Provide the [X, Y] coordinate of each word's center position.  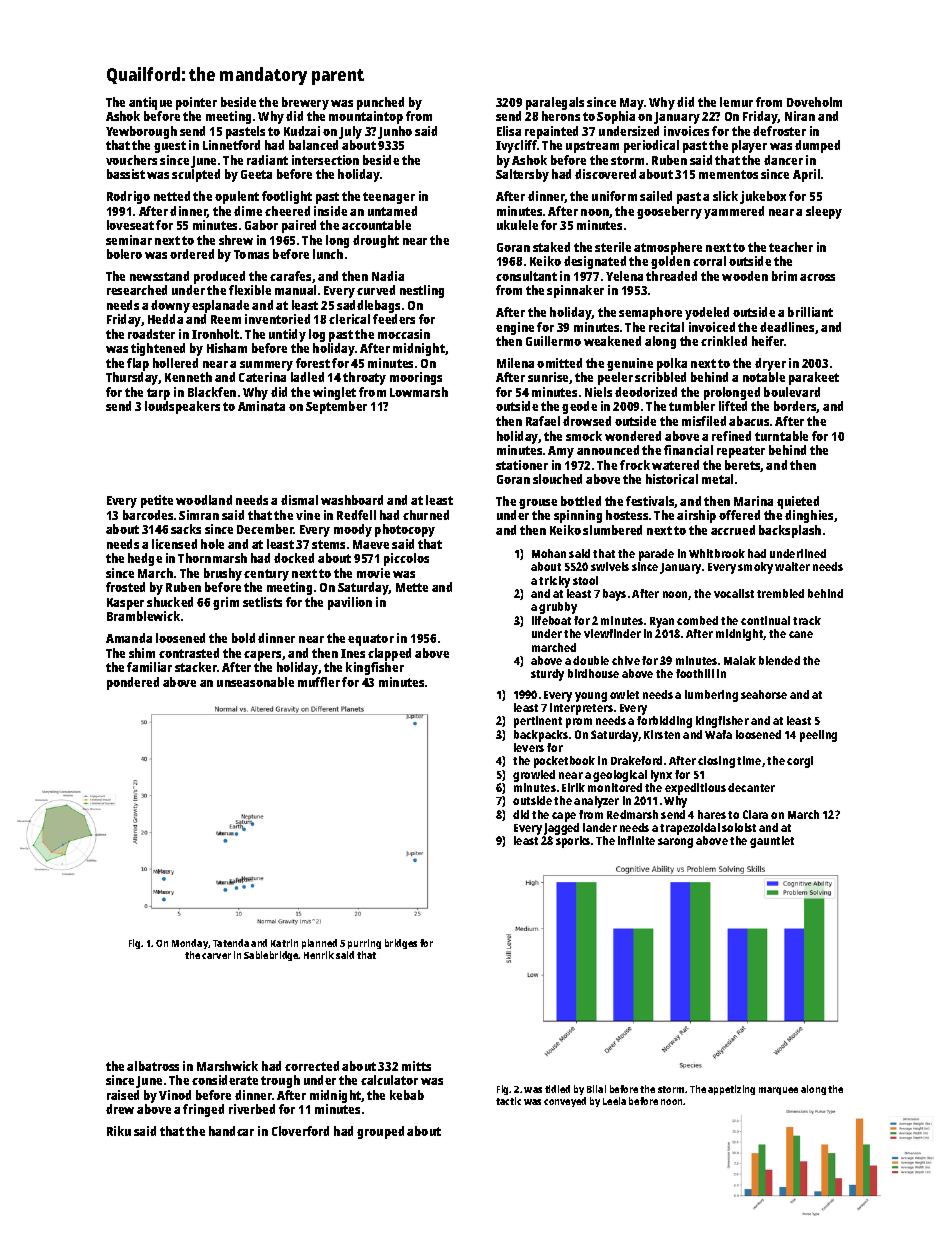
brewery [305, 103]
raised [123, 1095]
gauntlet [772, 842]
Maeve [371, 544]
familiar [149, 667]
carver [216, 956]
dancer [783, 160]
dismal [299, 500]
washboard [352, 500]
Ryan [662, 622]
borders [795, 407]
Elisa [509, 131]
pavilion [350, 603]
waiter [792, 566]
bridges [401, 944]
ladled [307, 377]
